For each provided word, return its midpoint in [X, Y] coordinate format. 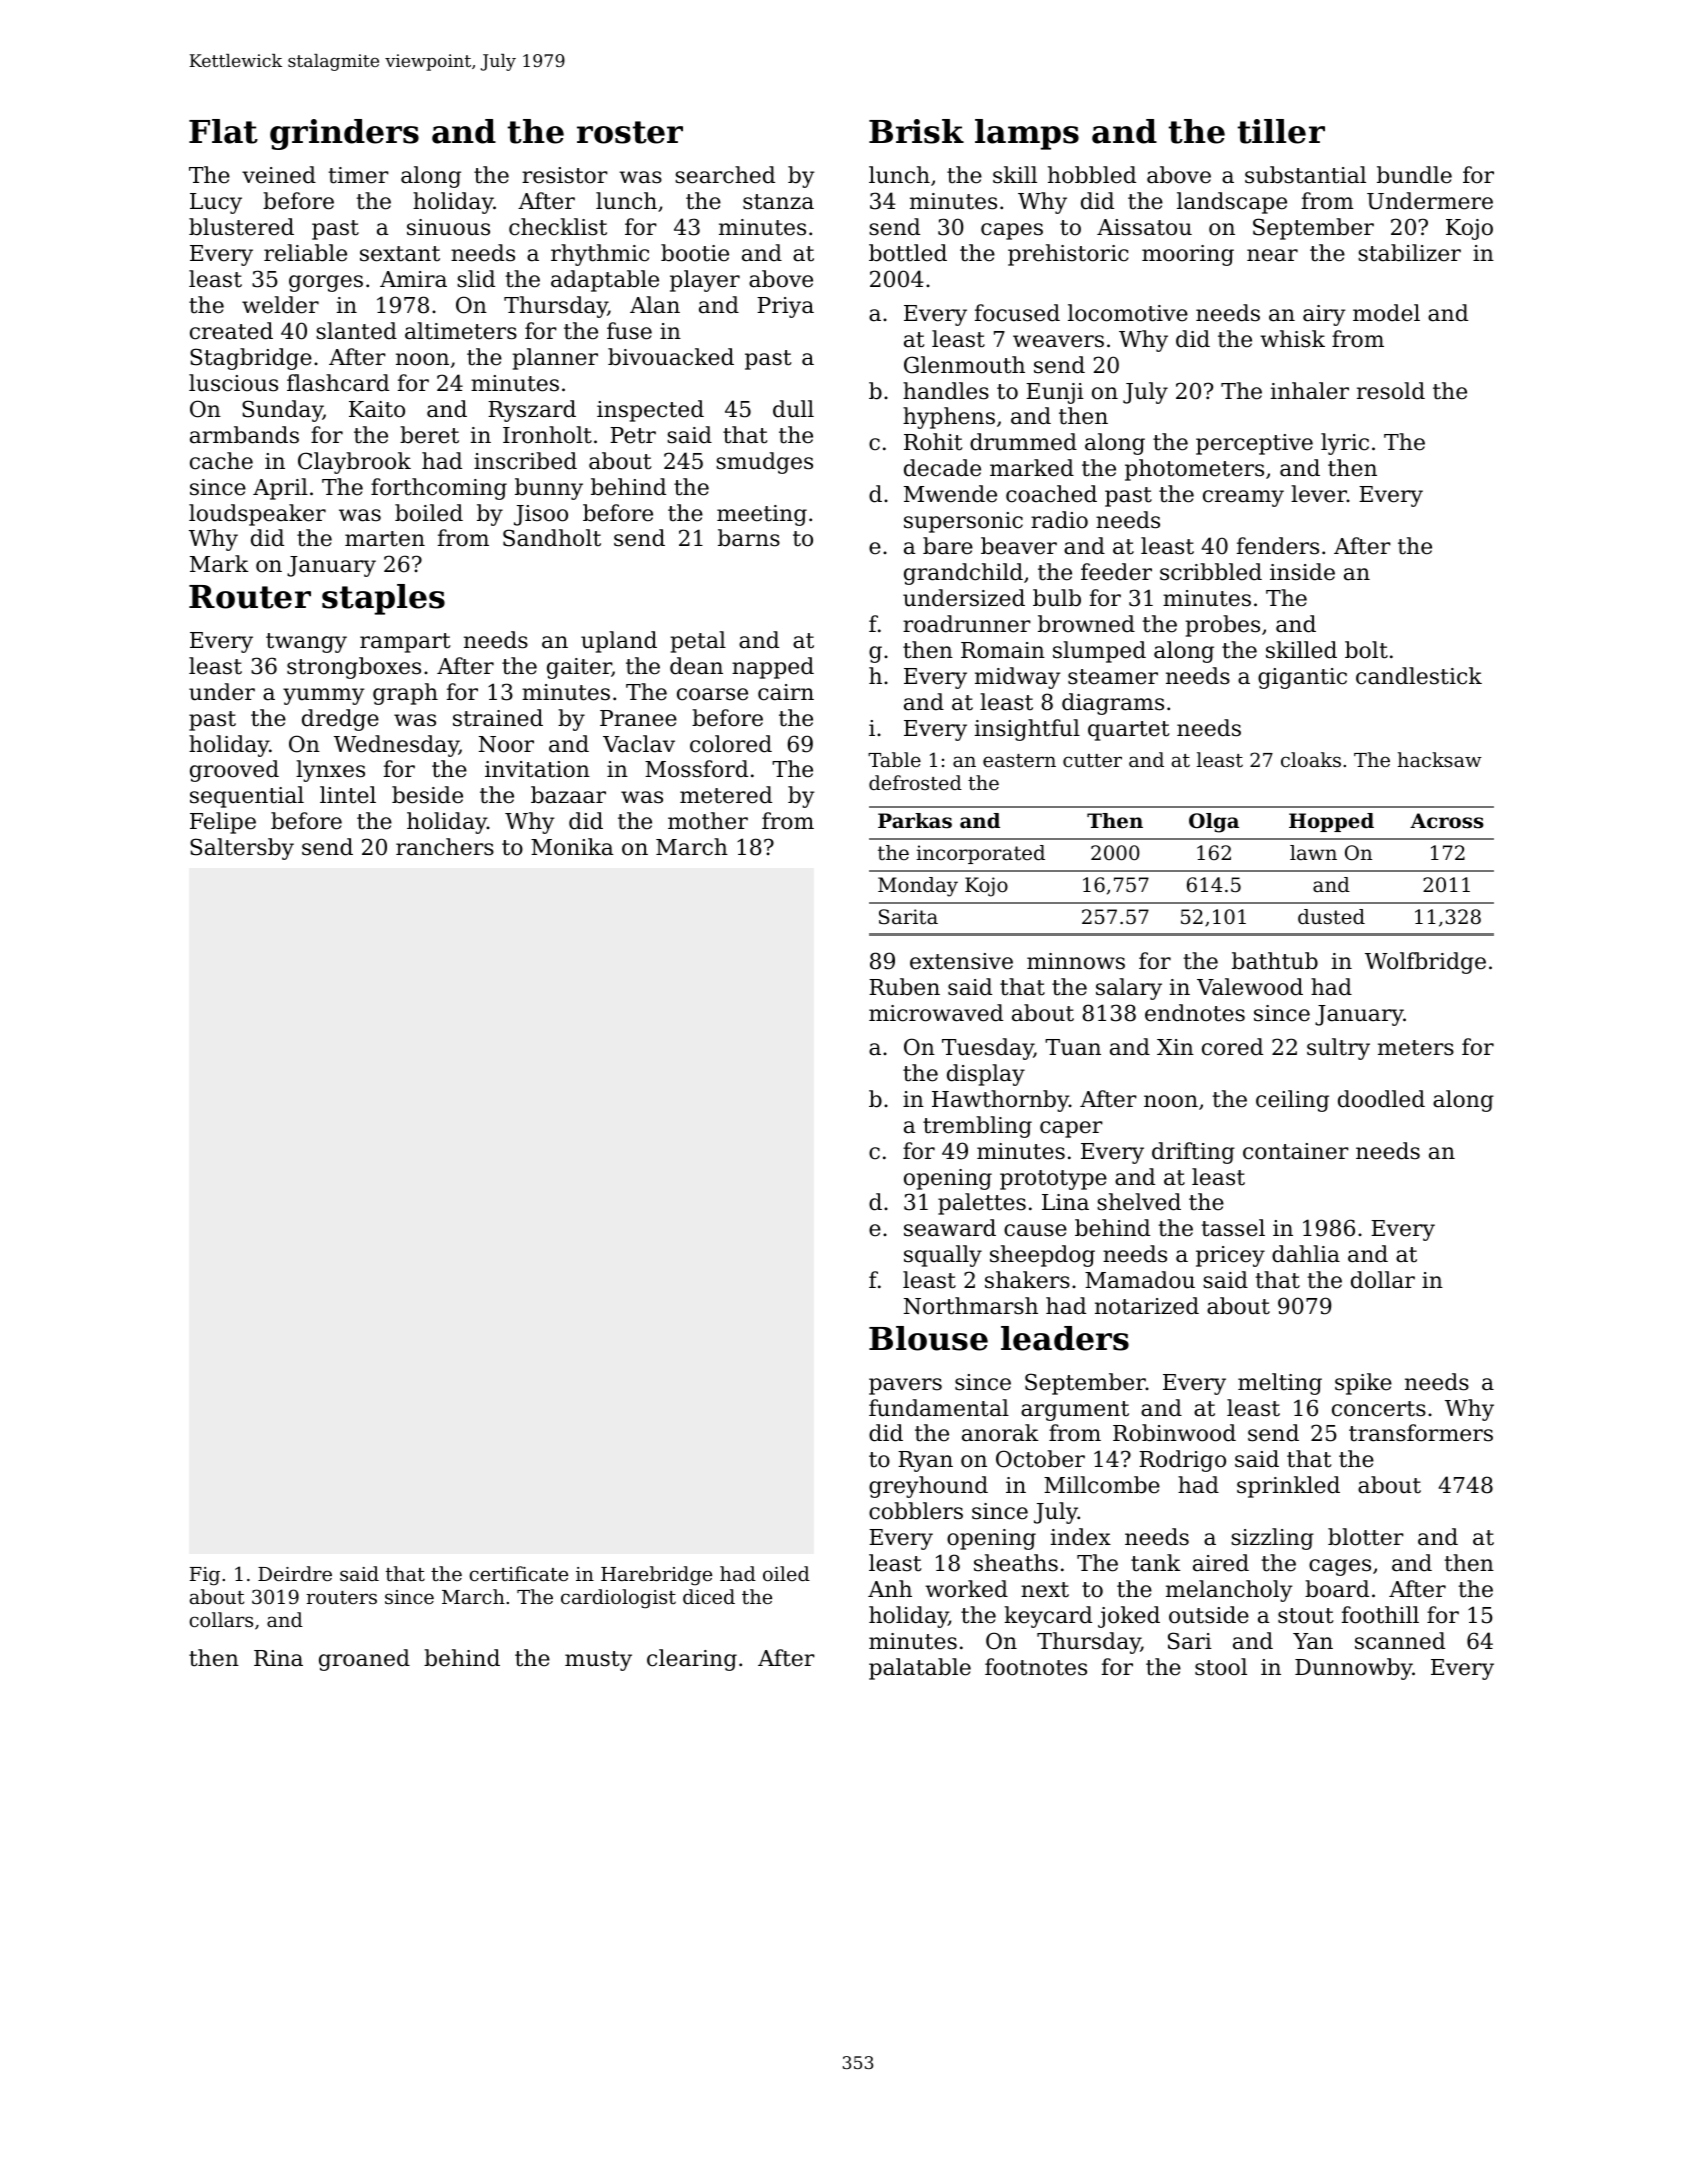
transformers [1421, 1433]
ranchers [445, 847]
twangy [306, 643]
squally [943, 1256]
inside [1302, 572]
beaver [1019, 546]
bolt [1366, 650]
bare [948, 546]
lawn [1313, 852]
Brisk [916, 131]
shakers [1027, 1280]
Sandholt [552, 538]
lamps [1027, 134]
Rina [278, 1658]
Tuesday [988, 1049]
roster [630, 132]
